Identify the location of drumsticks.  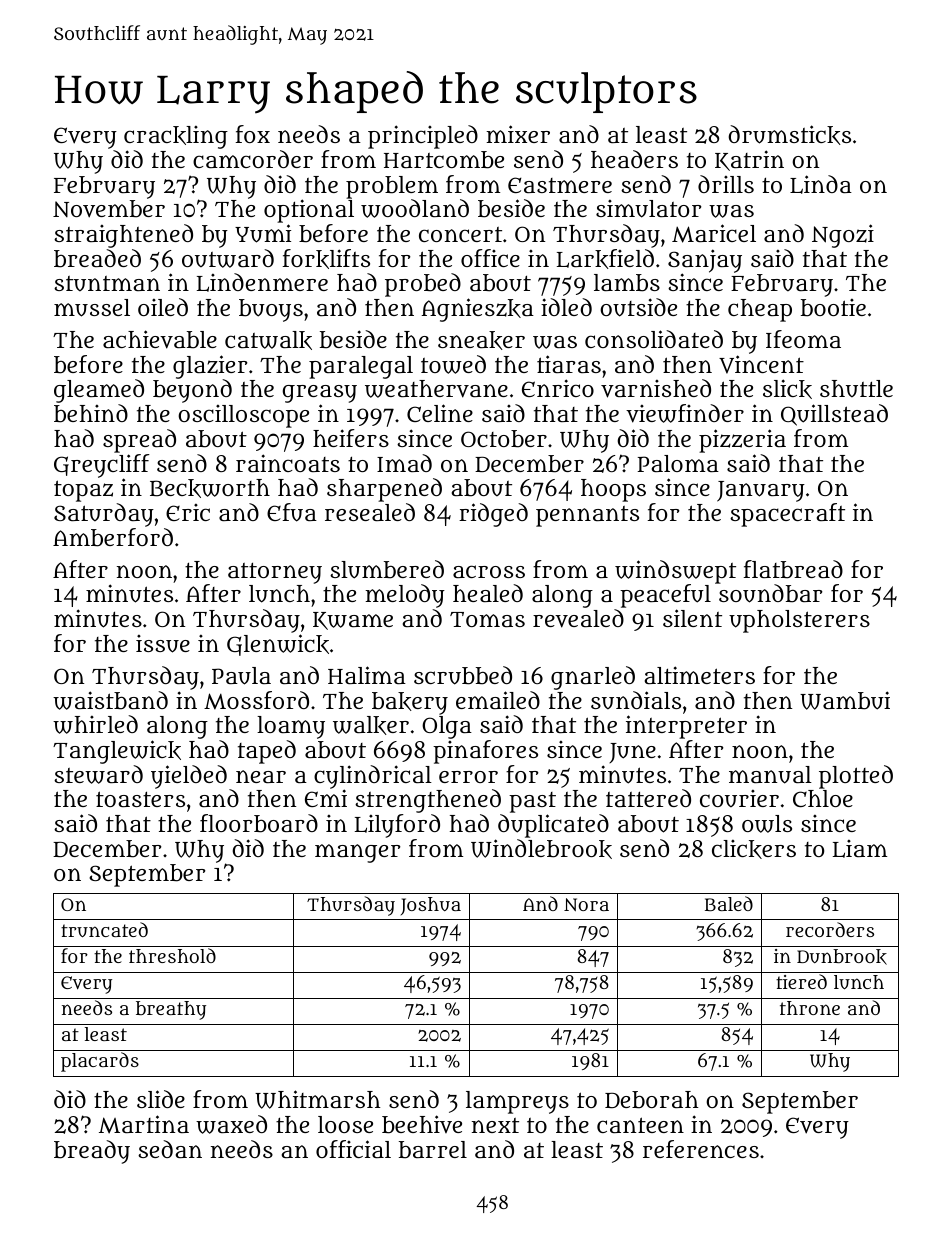
(790, 135).
